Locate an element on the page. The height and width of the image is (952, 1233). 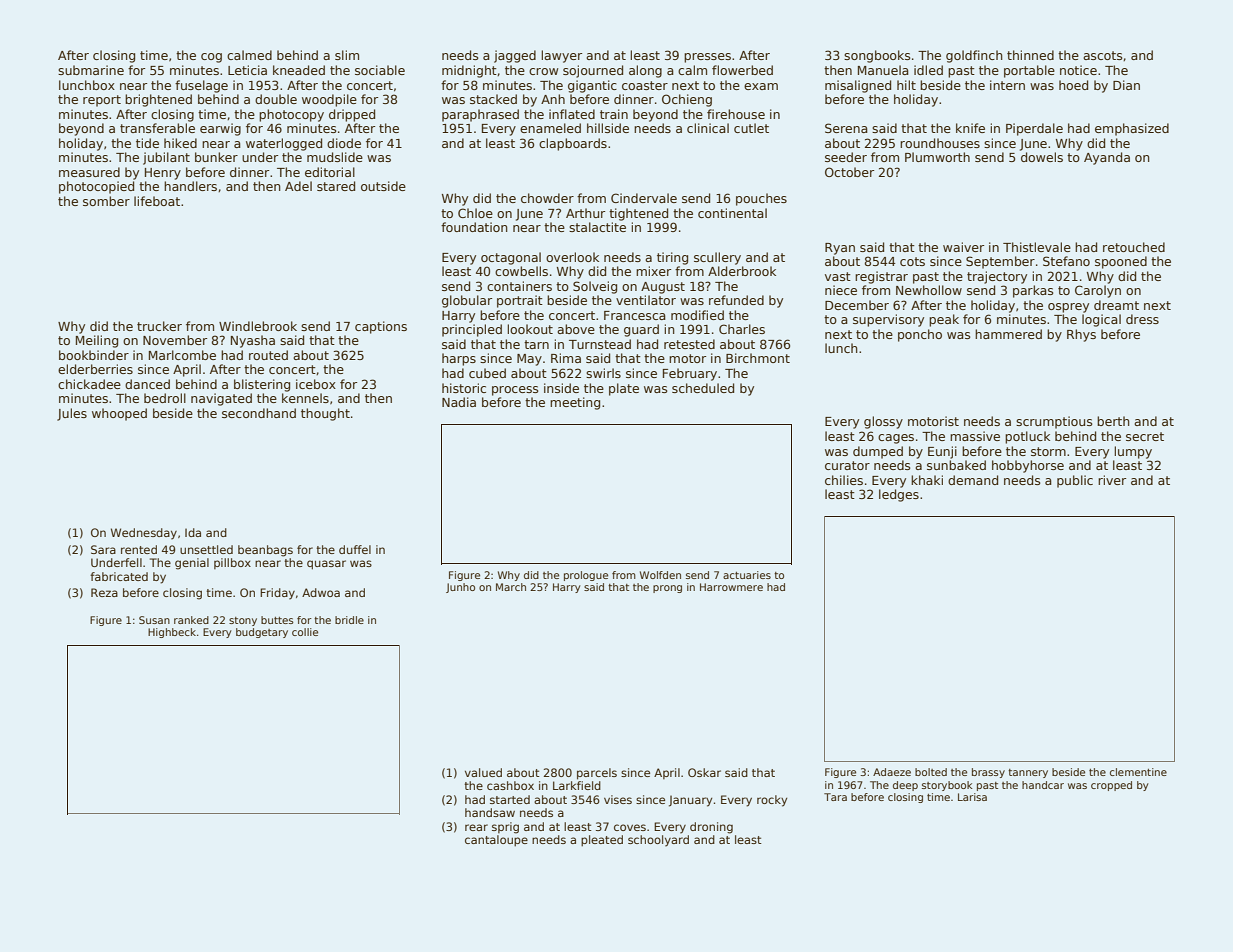
ventilator is located at coordinates (646, 300).
